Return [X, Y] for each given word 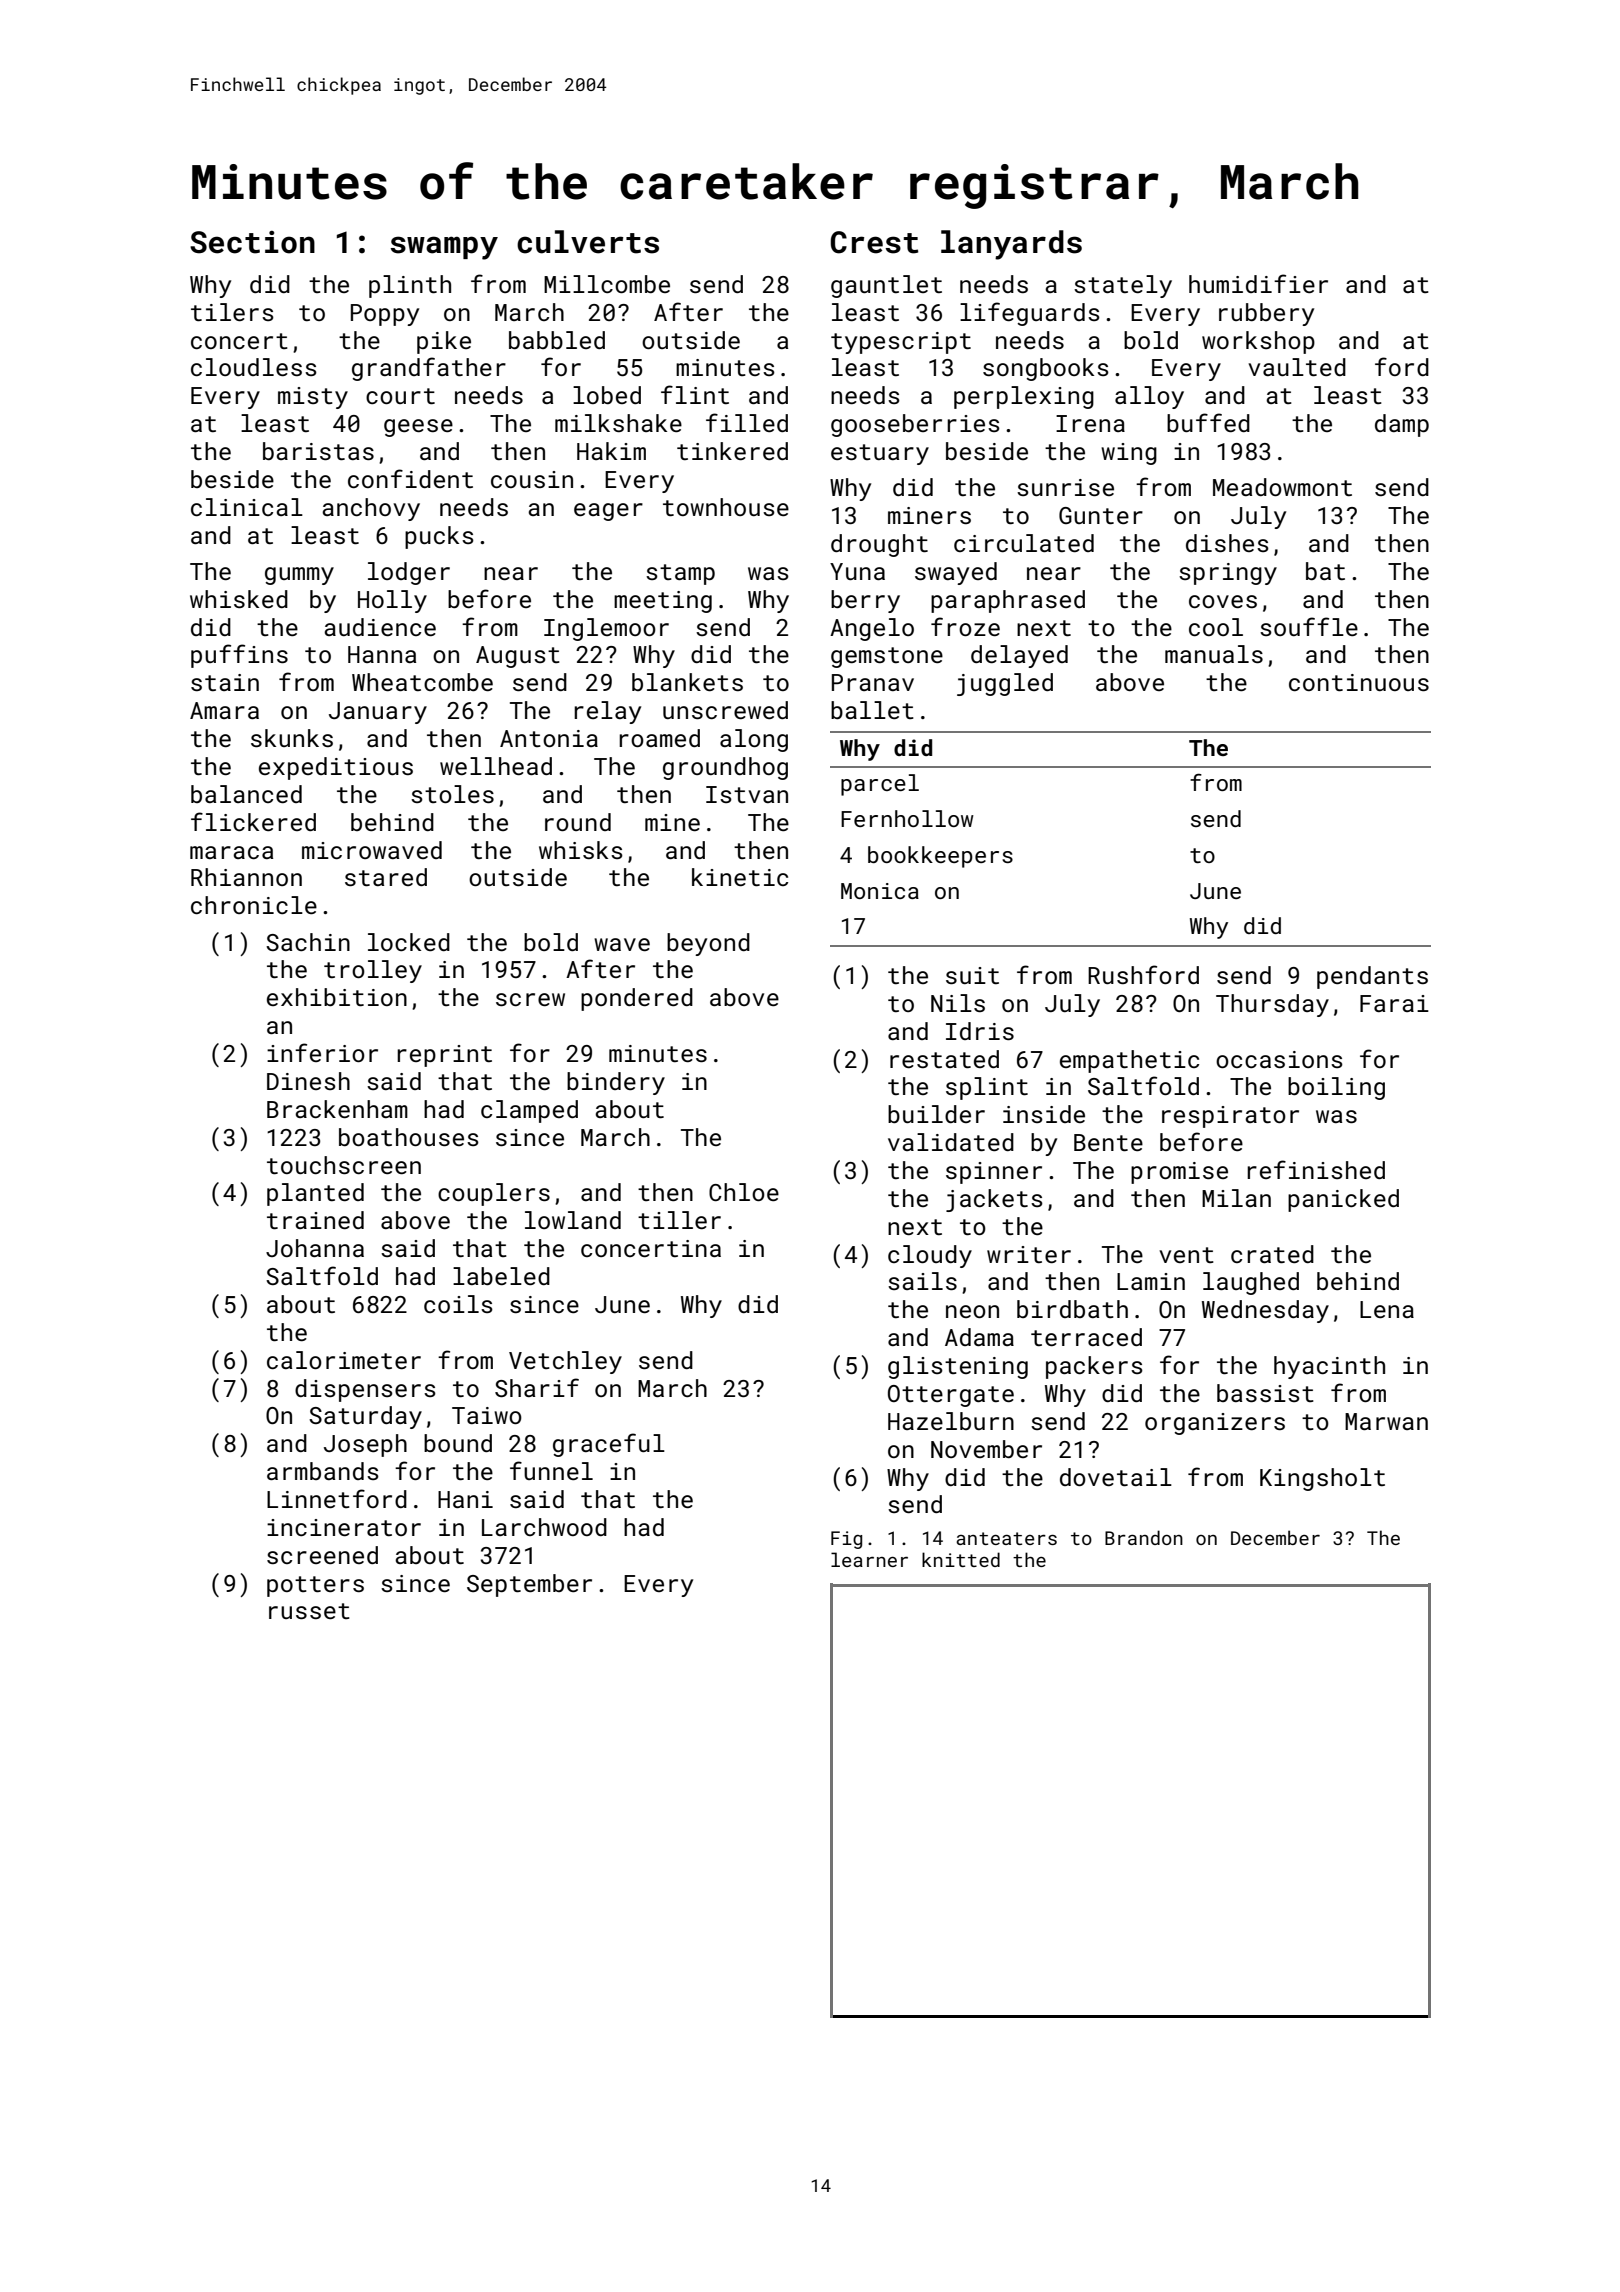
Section [252, 242]
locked [409, 942]
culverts [588, 242]
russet [309, 1611]
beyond [708, 944]
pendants [1372, 977]
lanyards [1011, 245]
